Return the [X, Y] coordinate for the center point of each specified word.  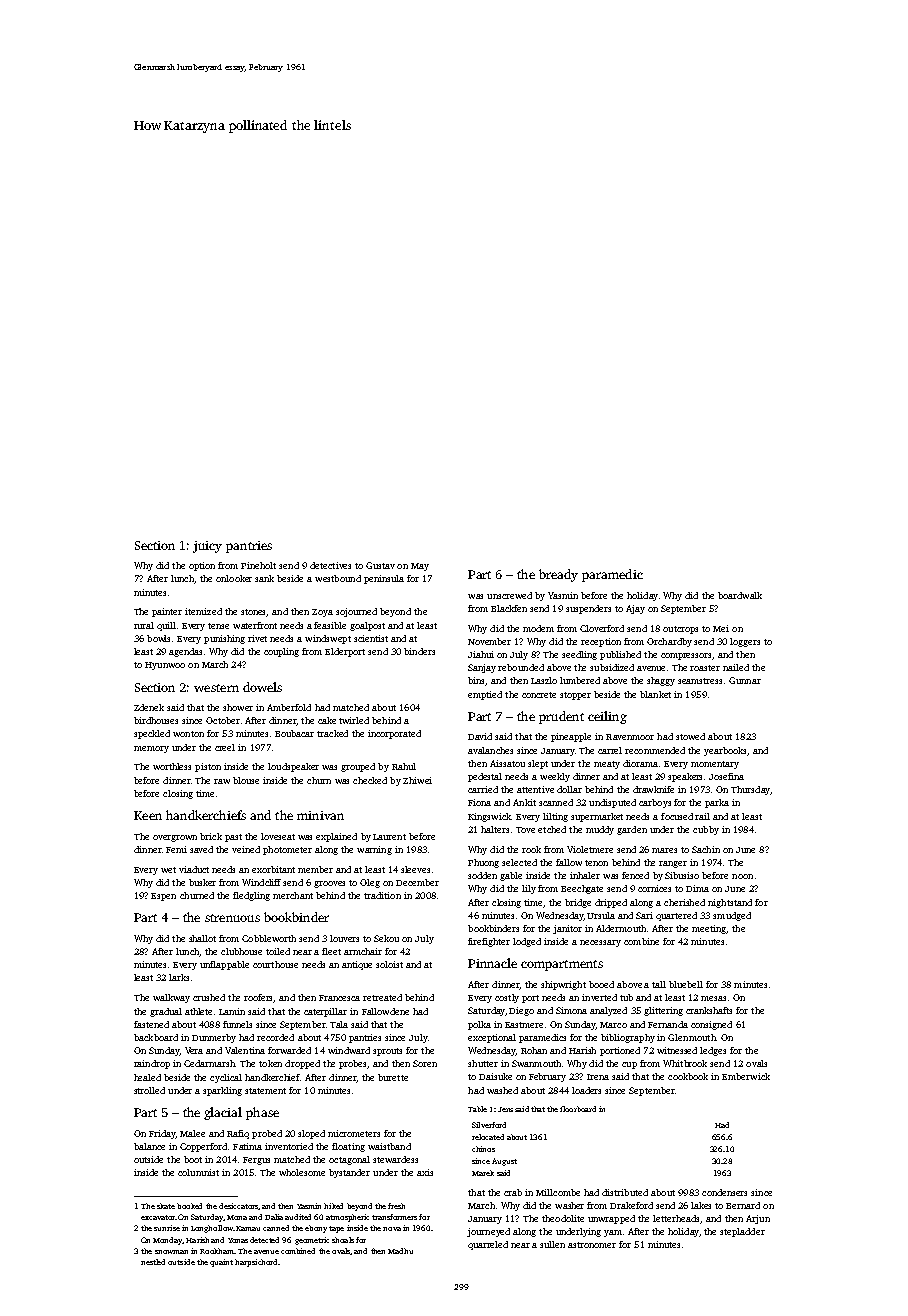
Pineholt [258, 565]
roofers [259, 998]
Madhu [400, 1251]
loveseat [278, 836]
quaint [221, 1263]
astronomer [592, 1245]
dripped [611, 903]
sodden [482, 875]
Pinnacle [492, 963]
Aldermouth [621, 928]
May [420, 567]
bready [558, 575]
